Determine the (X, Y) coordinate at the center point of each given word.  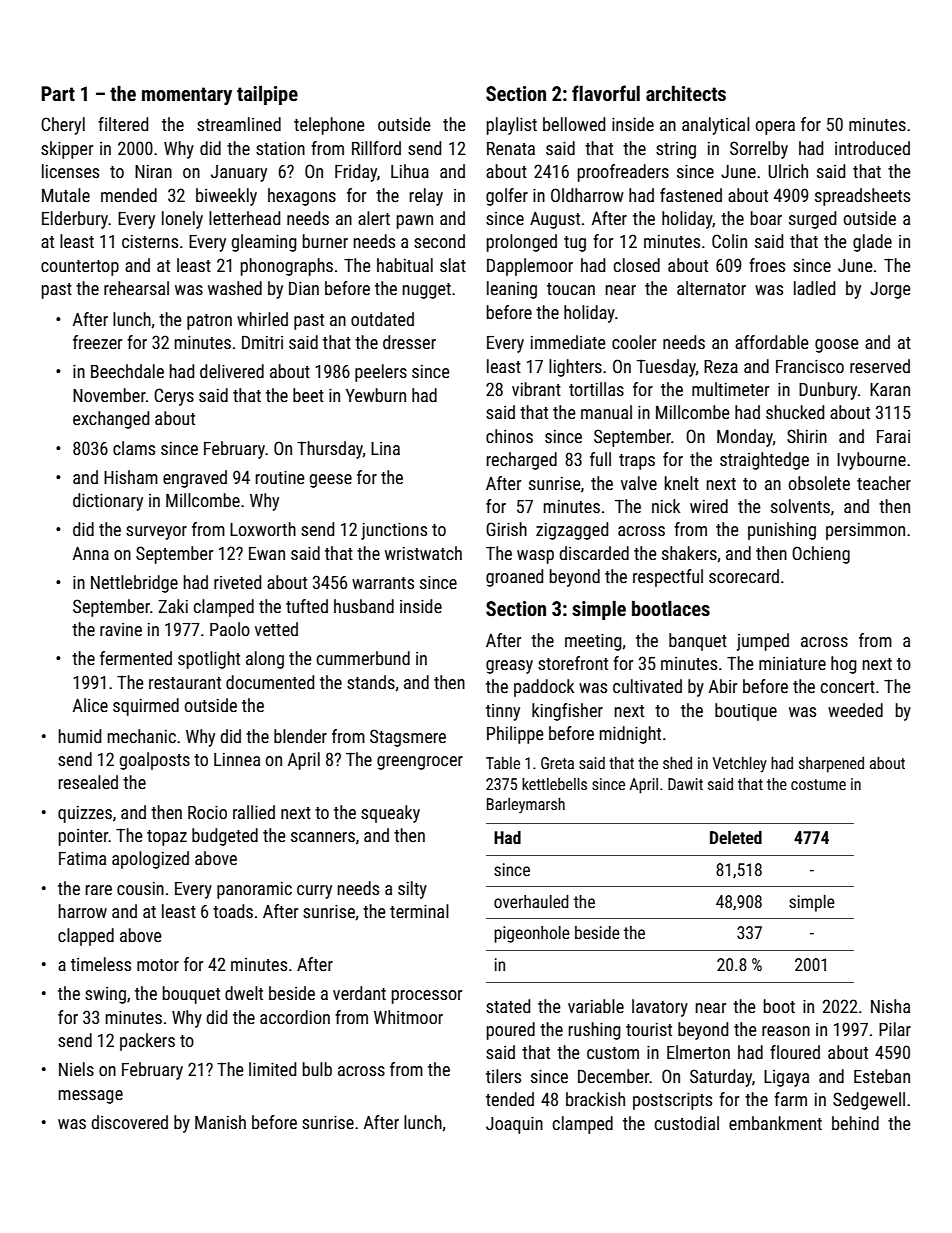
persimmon (865, 531)
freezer (97, 342)
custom (613, 1053)
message (91, 1097)
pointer (84, 837)
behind (855, 1123)
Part (58, 93)
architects (686, 93)
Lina (385, 448)
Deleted (736, 837)
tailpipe (267, 95)
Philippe (515, 735)
